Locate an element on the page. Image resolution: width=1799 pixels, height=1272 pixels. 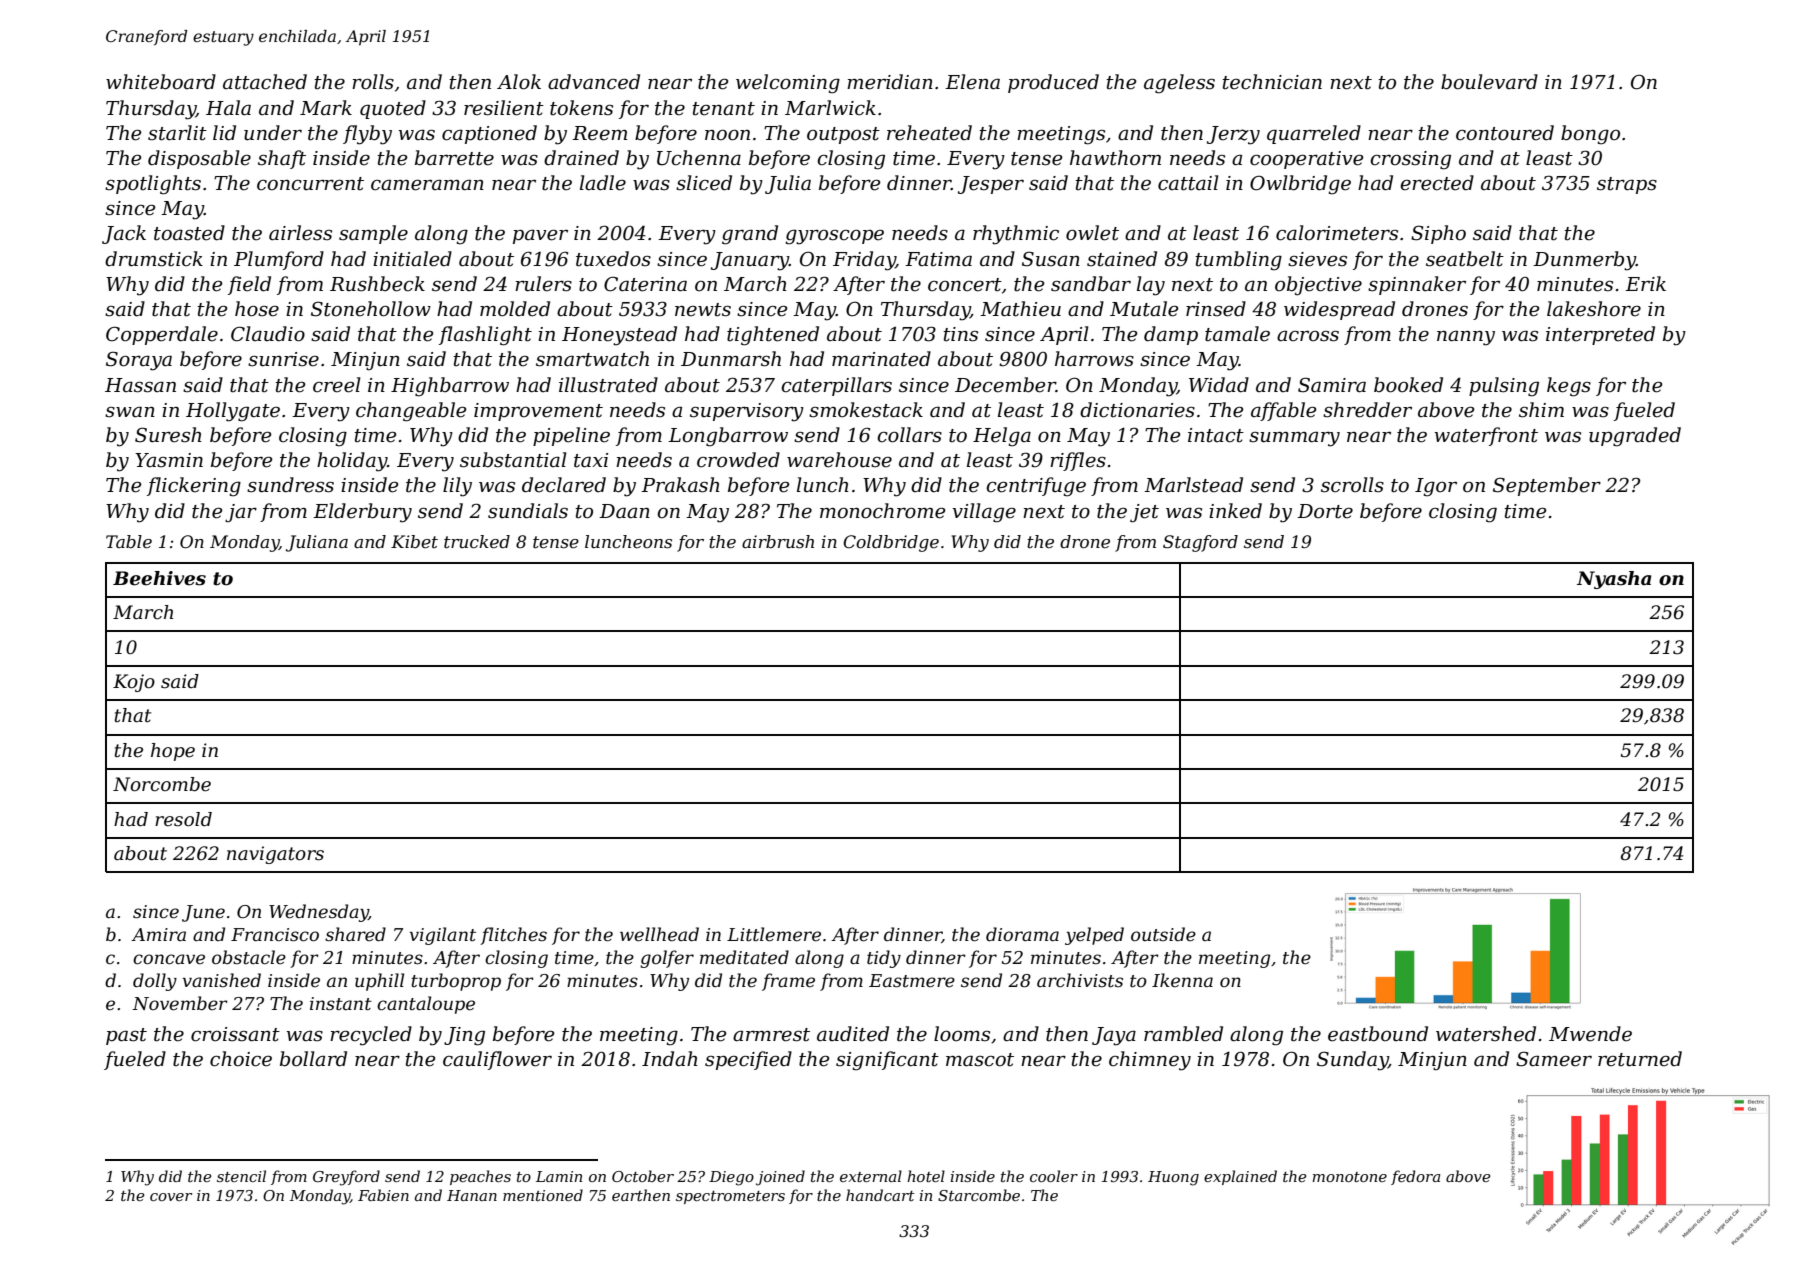
bongo is located at coordinates (1590, 135).
